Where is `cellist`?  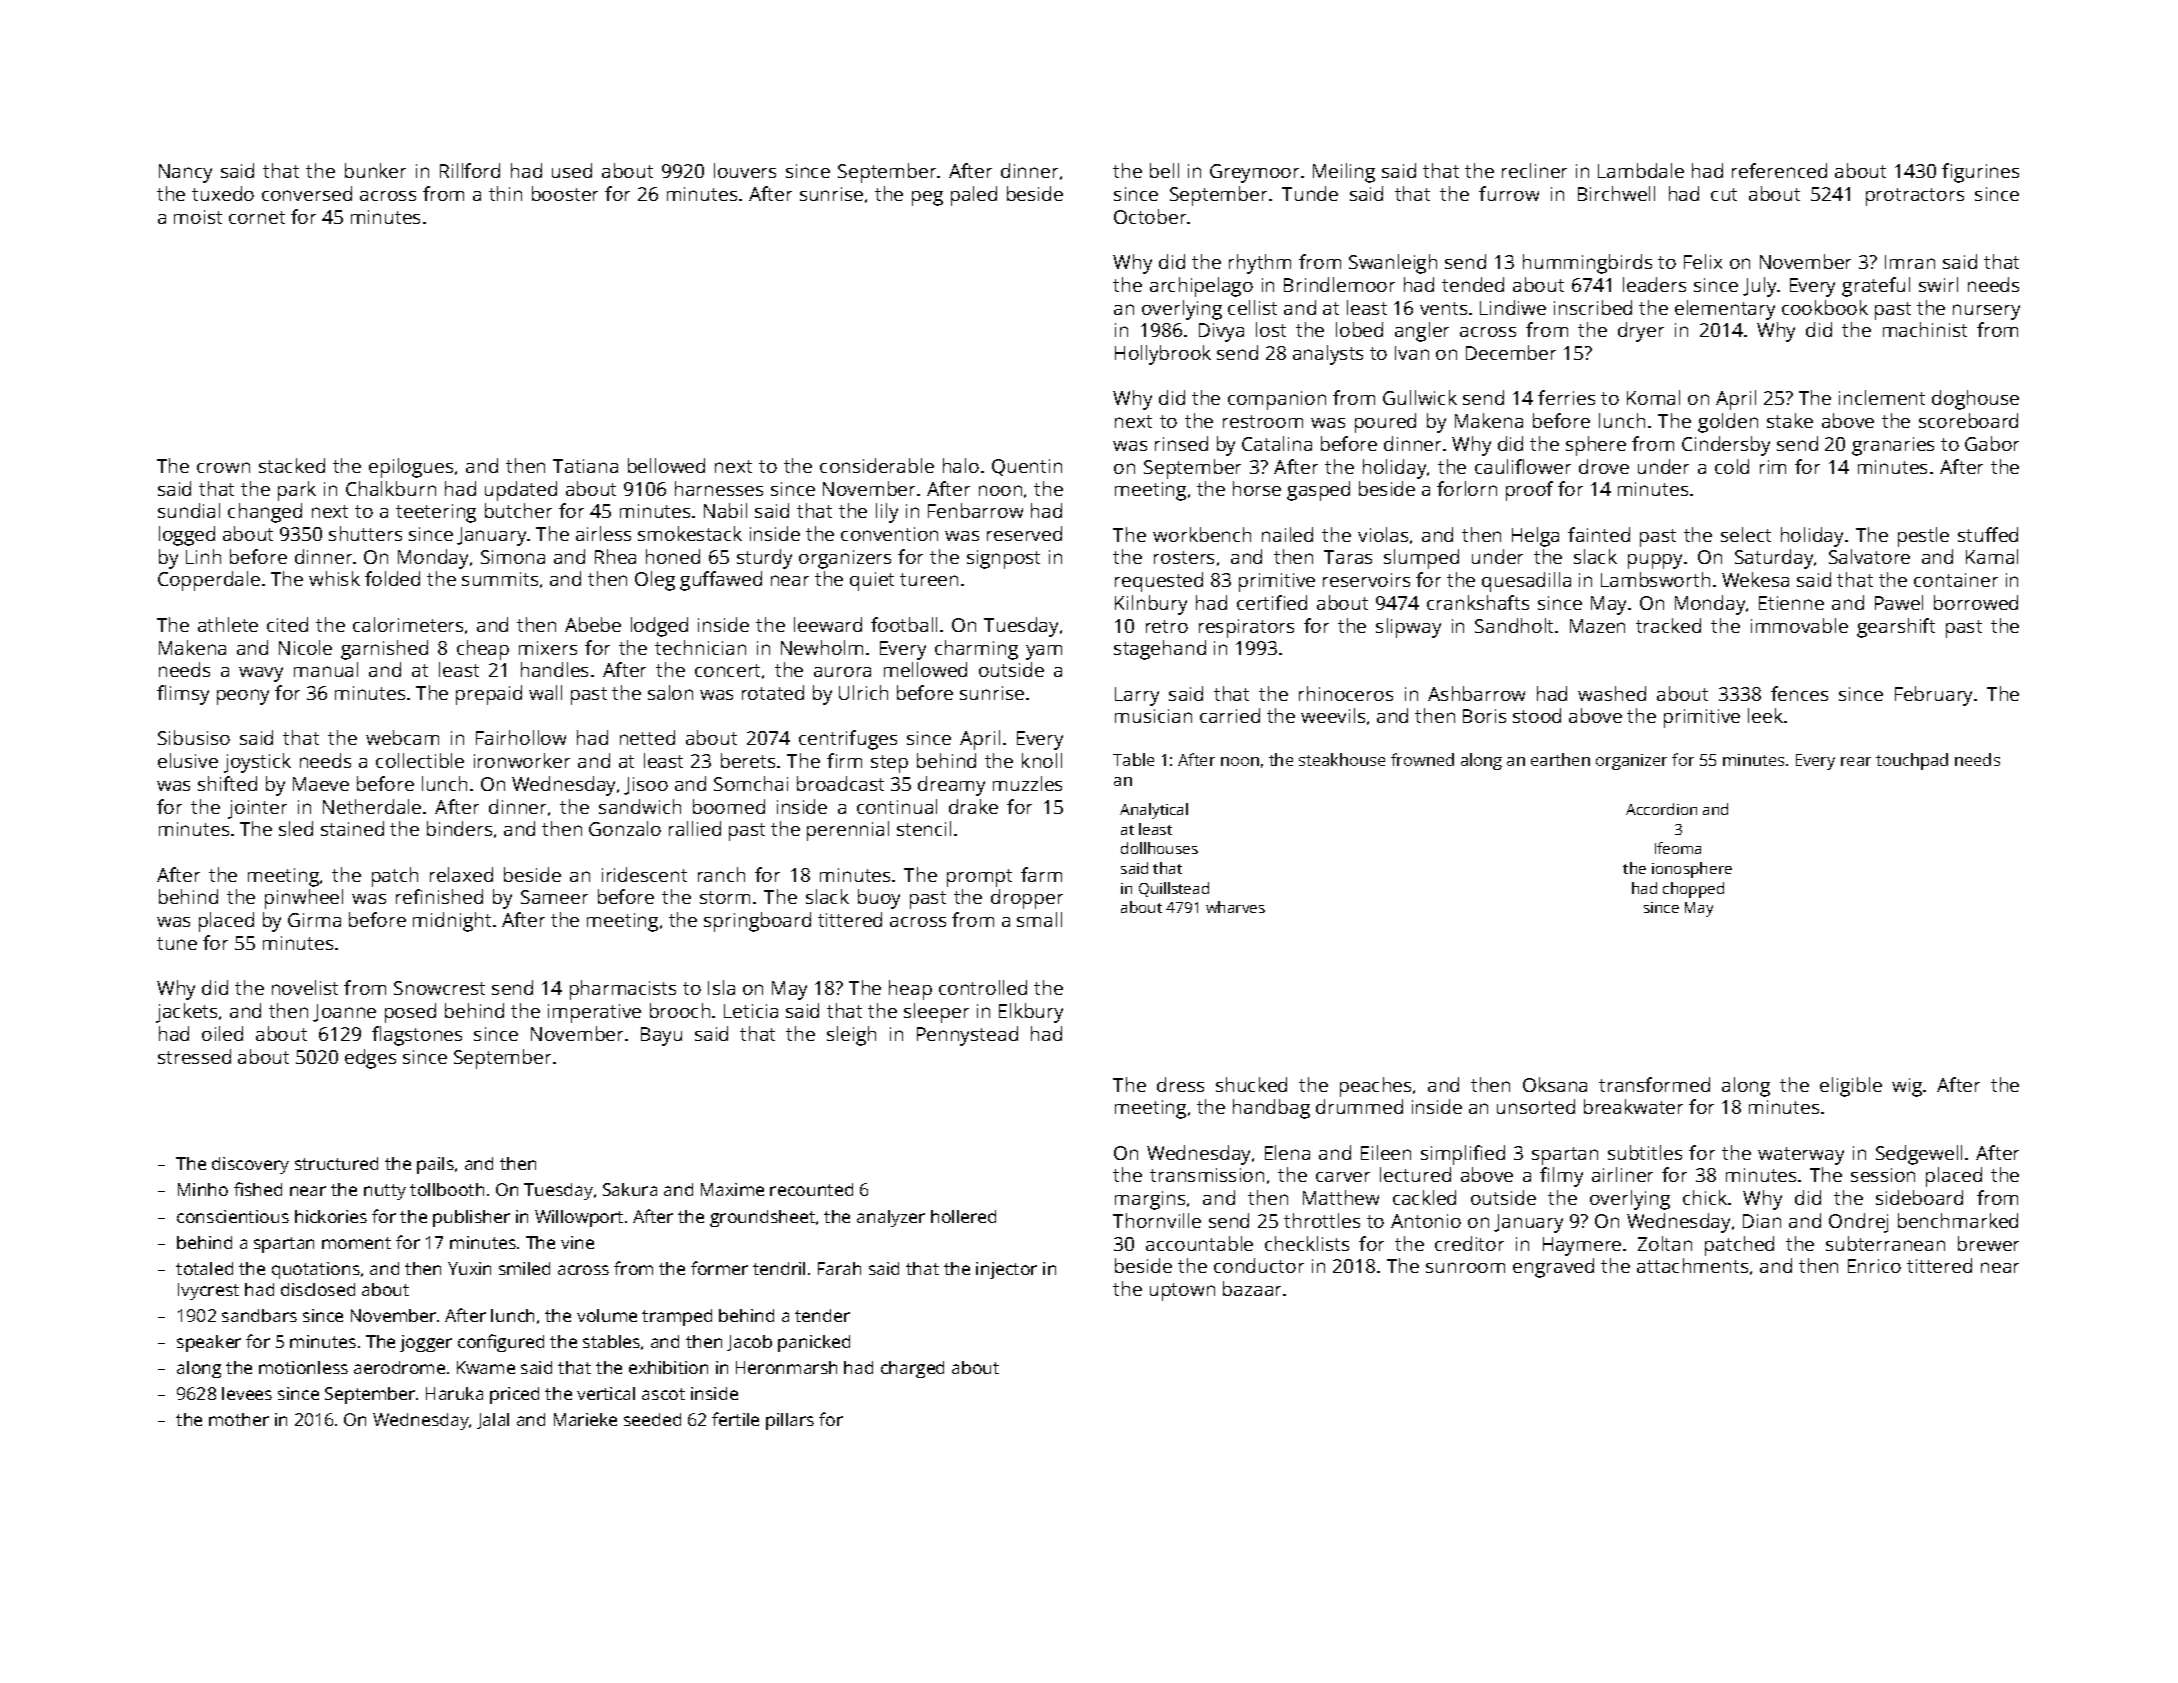 cellist is located at coordinates (1252, 307).
